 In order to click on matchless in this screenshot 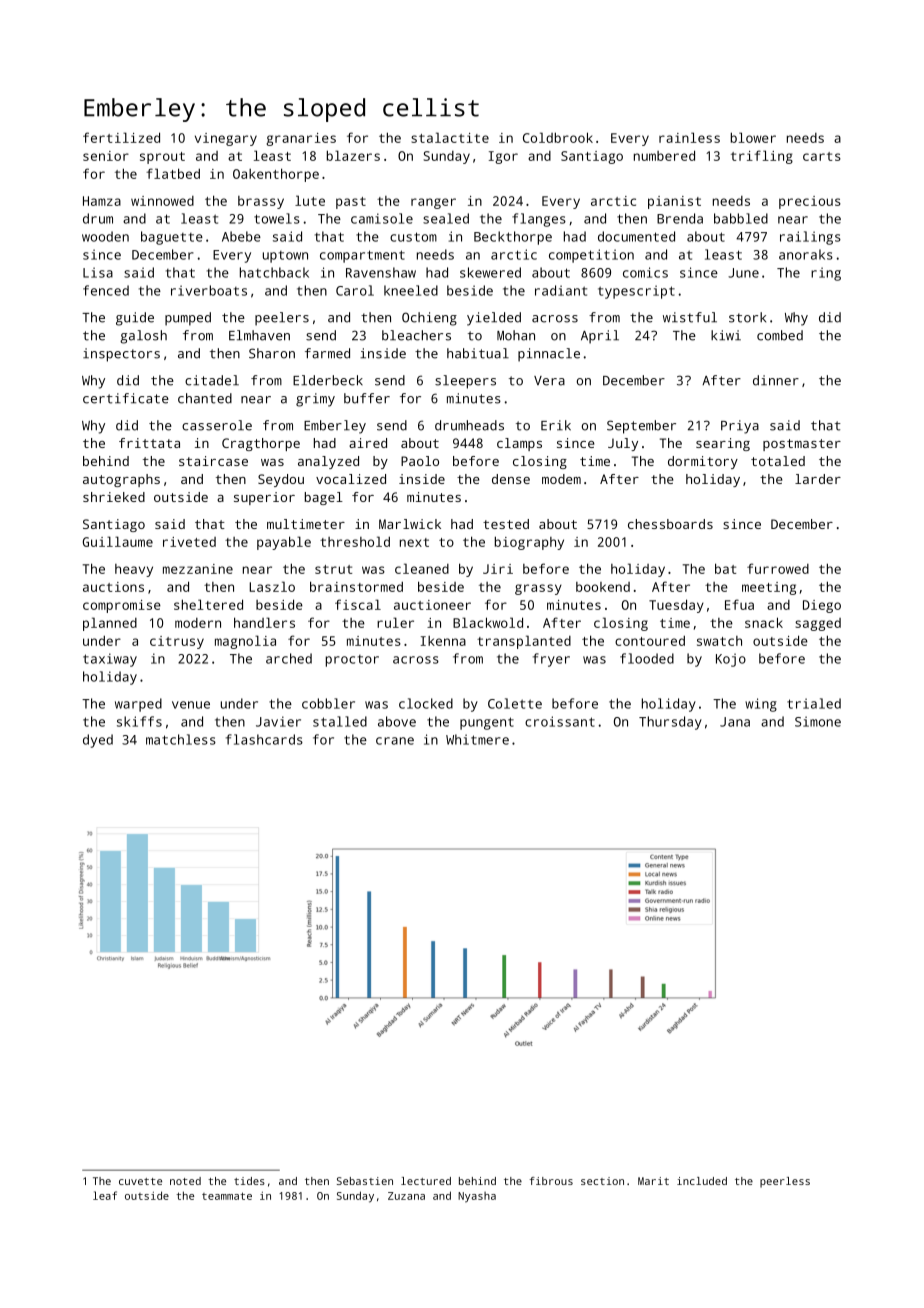, I will do `click(181, 739)`.
